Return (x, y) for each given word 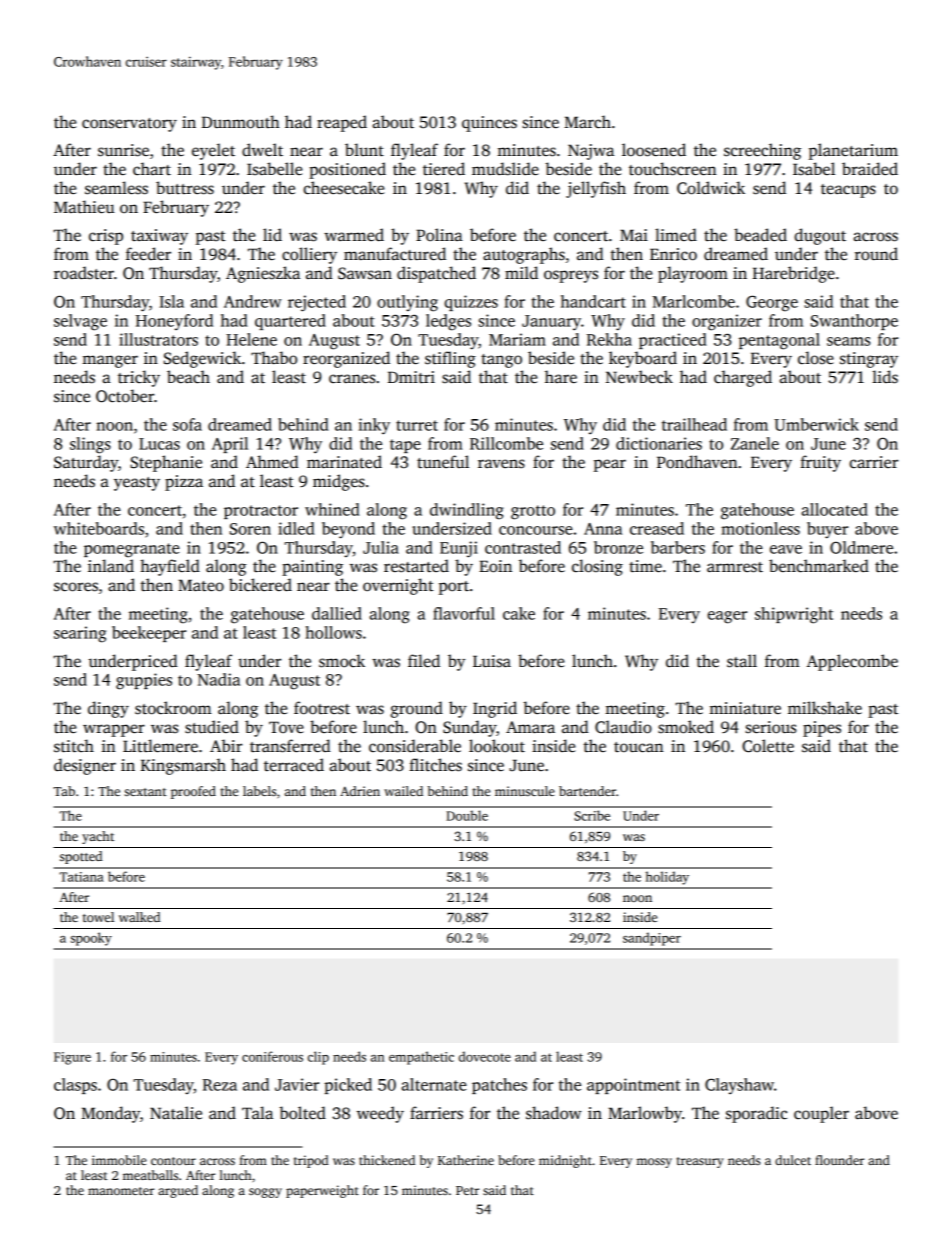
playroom (693, 274)
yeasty (137, 484)
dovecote (485, 1056)
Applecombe (852, 662)
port (454, 588)
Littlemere (160, 745)
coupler (821, 1114)
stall (742, 661)
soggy (265, 1193)
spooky (91, 939)
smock (342, 661)
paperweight (322, 1191)
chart (152, 169)
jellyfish (596, 189)
